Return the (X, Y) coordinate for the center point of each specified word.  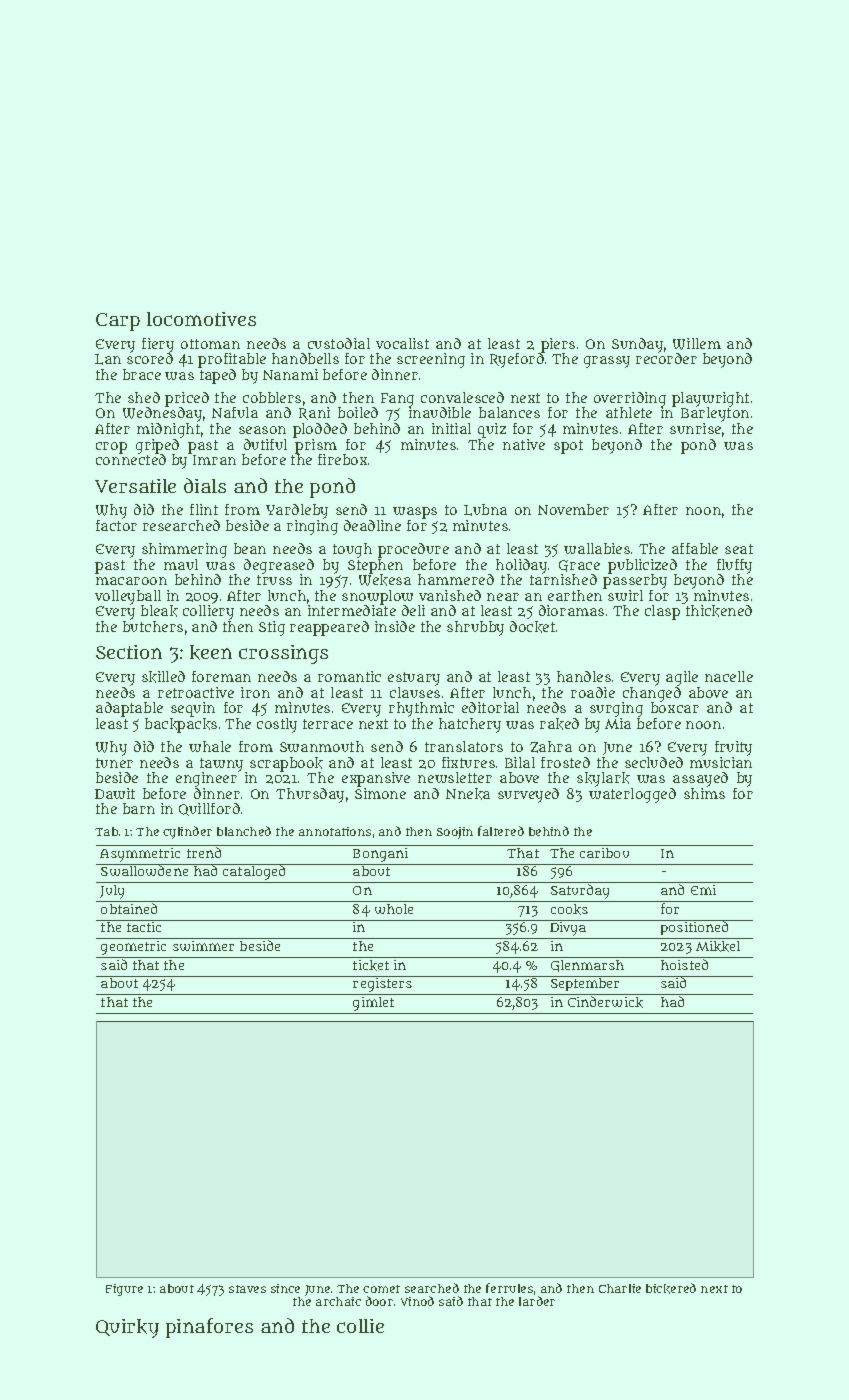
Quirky (127, 1328)
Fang (397, 400)
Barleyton (715, 415)
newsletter (455, 777)
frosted (565, 762)
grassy (607, 362)
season (262, 430)
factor (116, 525)
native (524, 444)
